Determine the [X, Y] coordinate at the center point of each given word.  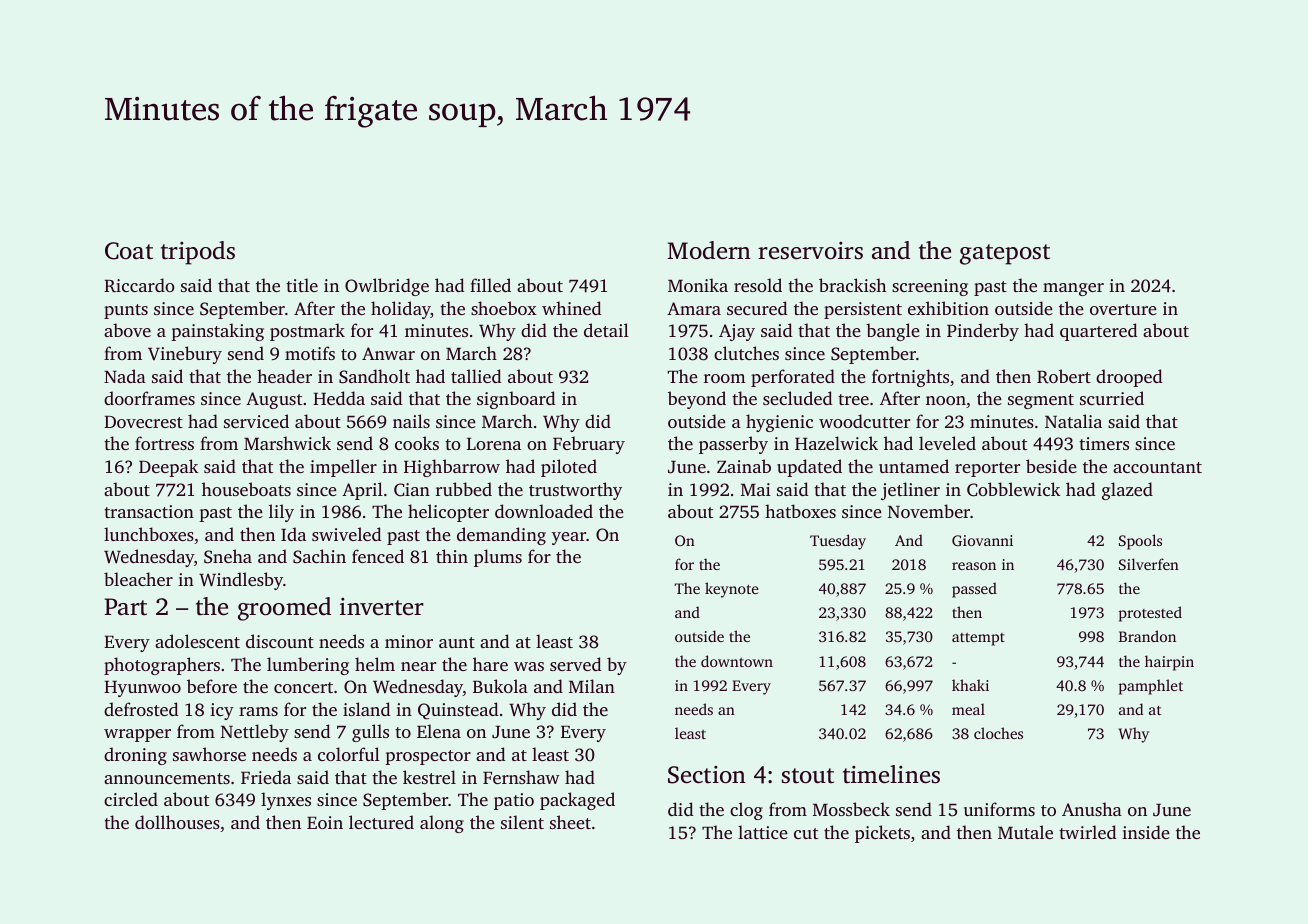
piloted [569, 468]
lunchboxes [149, 534]
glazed [1127, 491]
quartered [1098, 332]
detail [606, 330]
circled [131, 799]
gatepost [1005, 254]
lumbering [308, 666]
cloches [998, 733]
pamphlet [1151, 687]
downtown [737, 661]
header [284, 376]
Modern [709, 250]
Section [707, 775]
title [302, 285]
